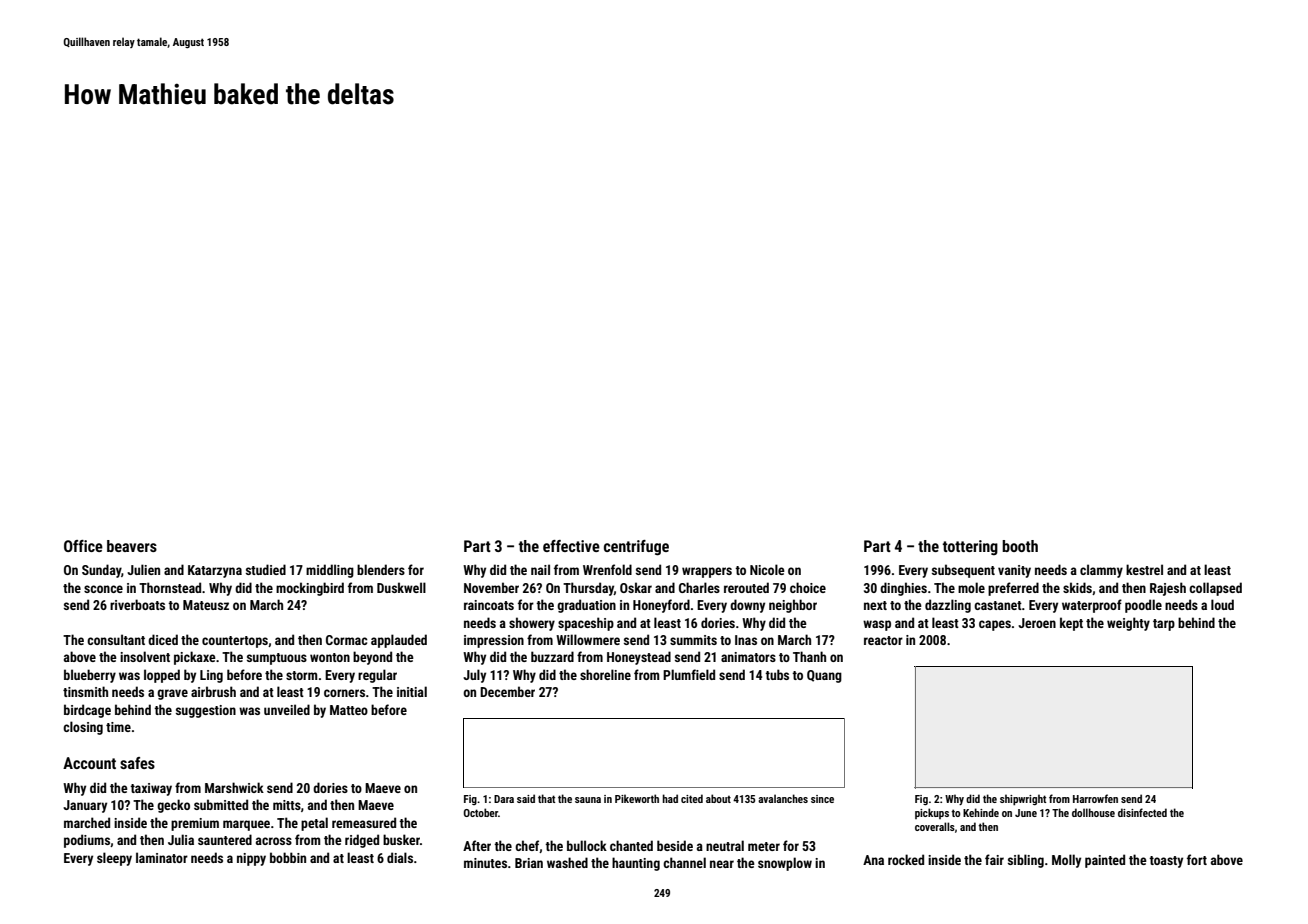 The height and width of the image is (924, 1308). What do you see at coordinates (970, 548) in the image?
I see `tottering` at bounding box center [970, 548].
